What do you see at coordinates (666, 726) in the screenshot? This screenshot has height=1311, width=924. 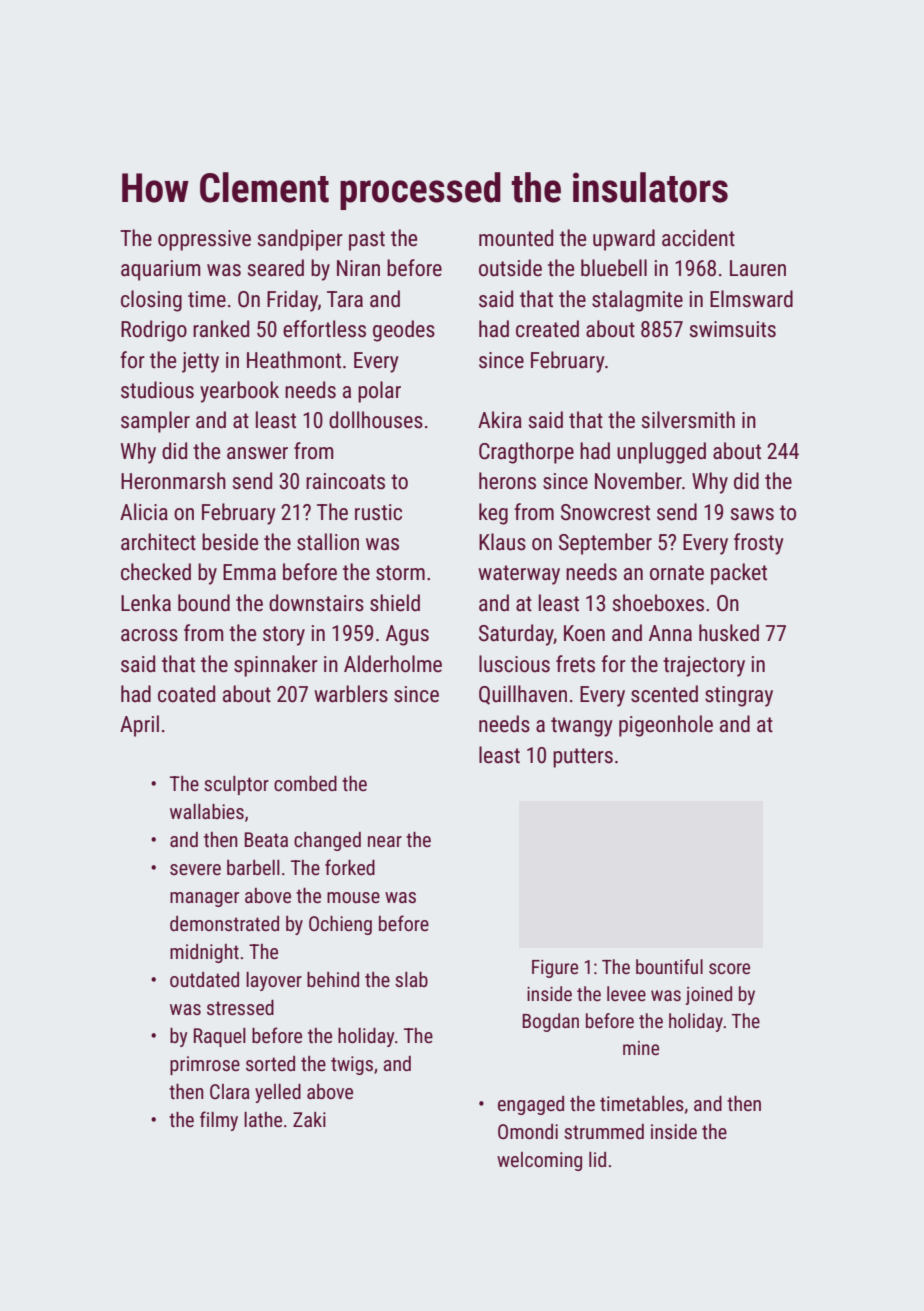 I see `pigeonhole` at bounding box center [666, 726].
